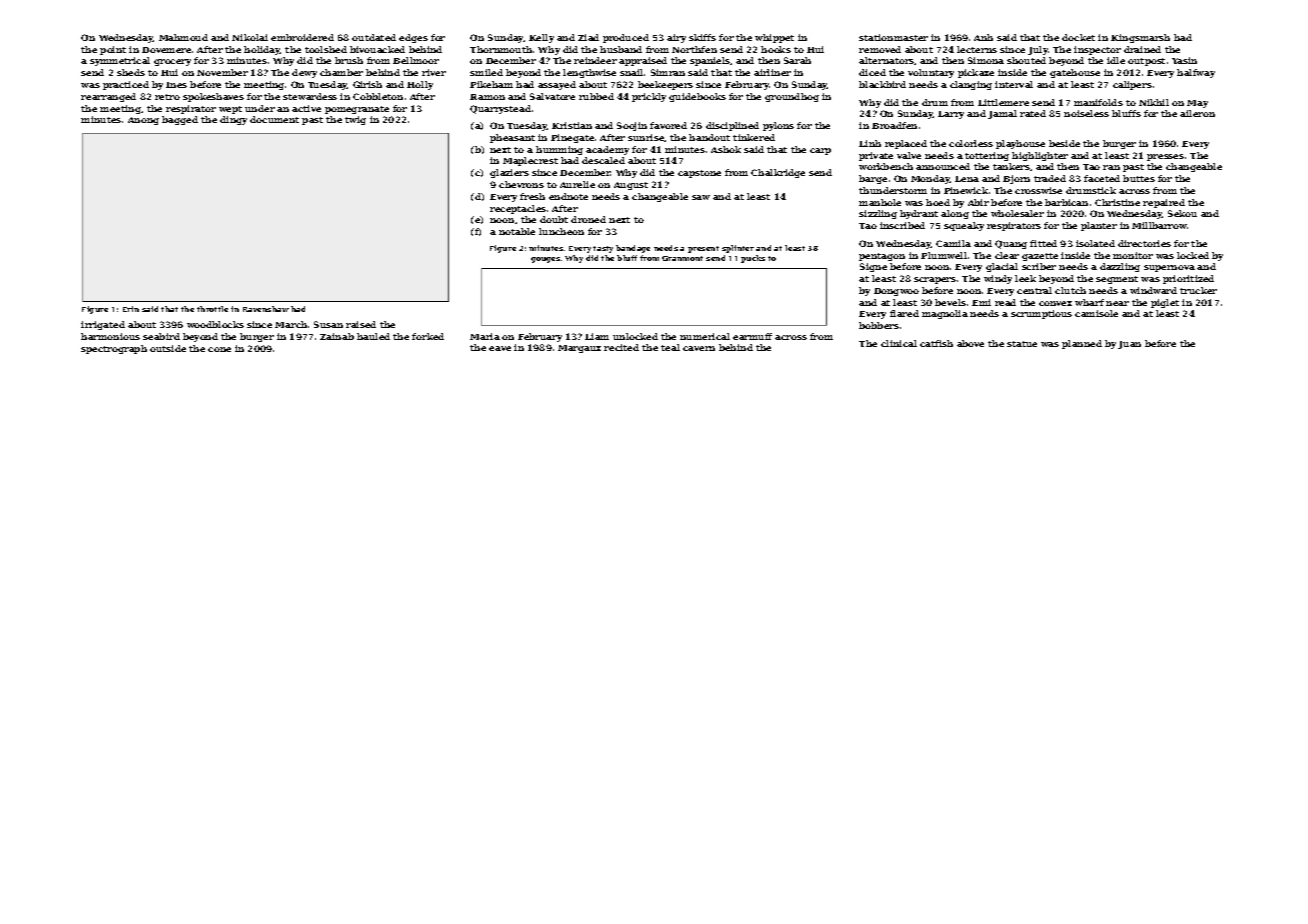 The image size is (1308, 924). What do you see at coordinates (1165, 303) in the document?
I see `piglet` at bounding box center [1165, 303].
